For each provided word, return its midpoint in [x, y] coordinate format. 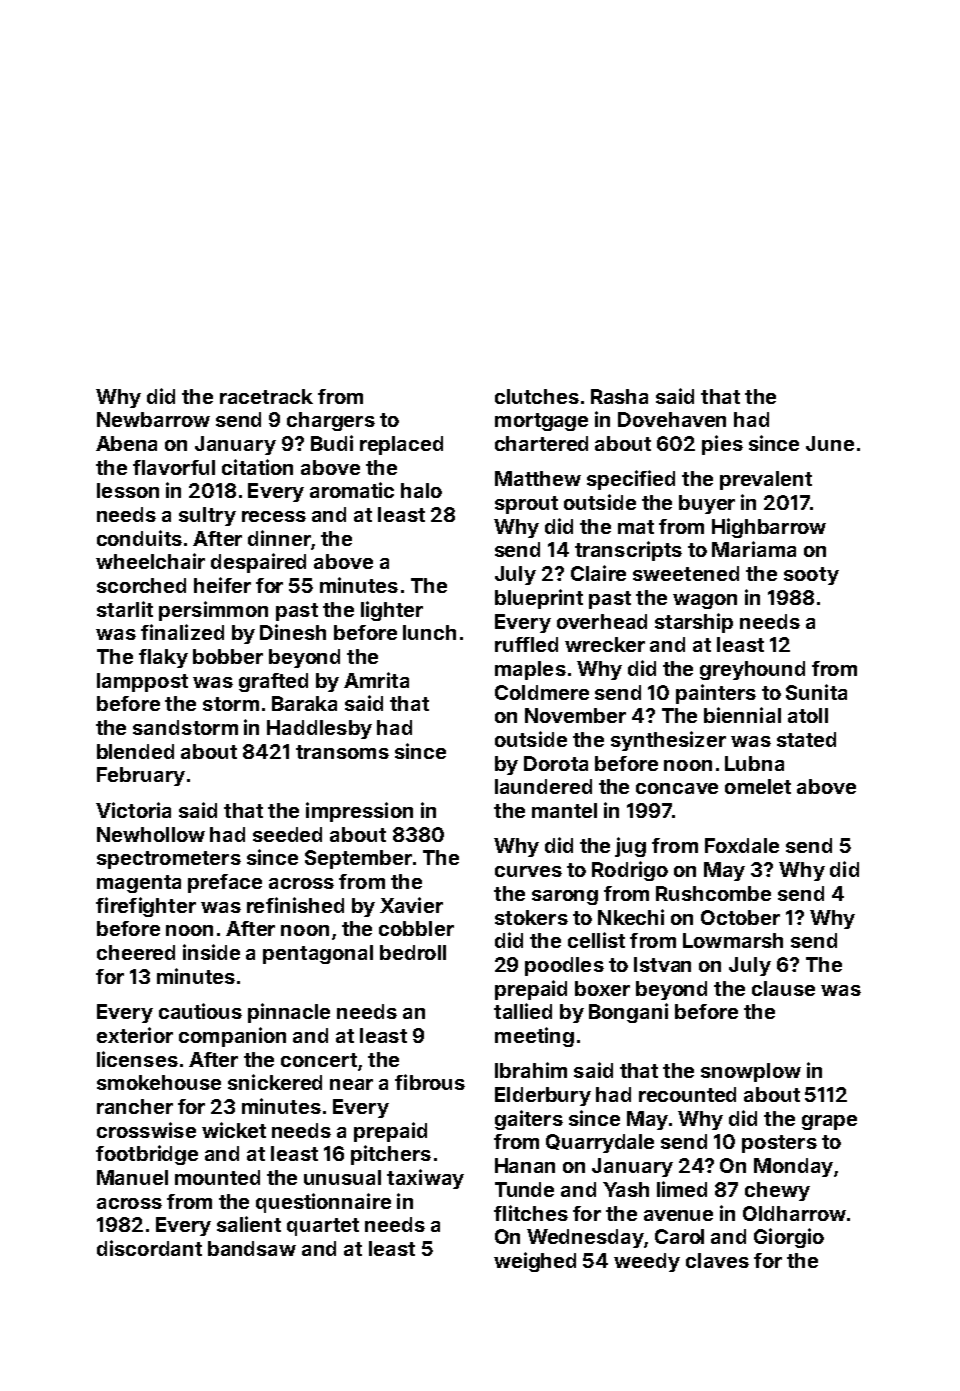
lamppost [142, 682]
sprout [526, 505]
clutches [537, 396]
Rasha [619, 396]
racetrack [266, 396]
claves [717, 1260]
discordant [149, 1248]
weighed [535, 1262]
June [830, 443]
